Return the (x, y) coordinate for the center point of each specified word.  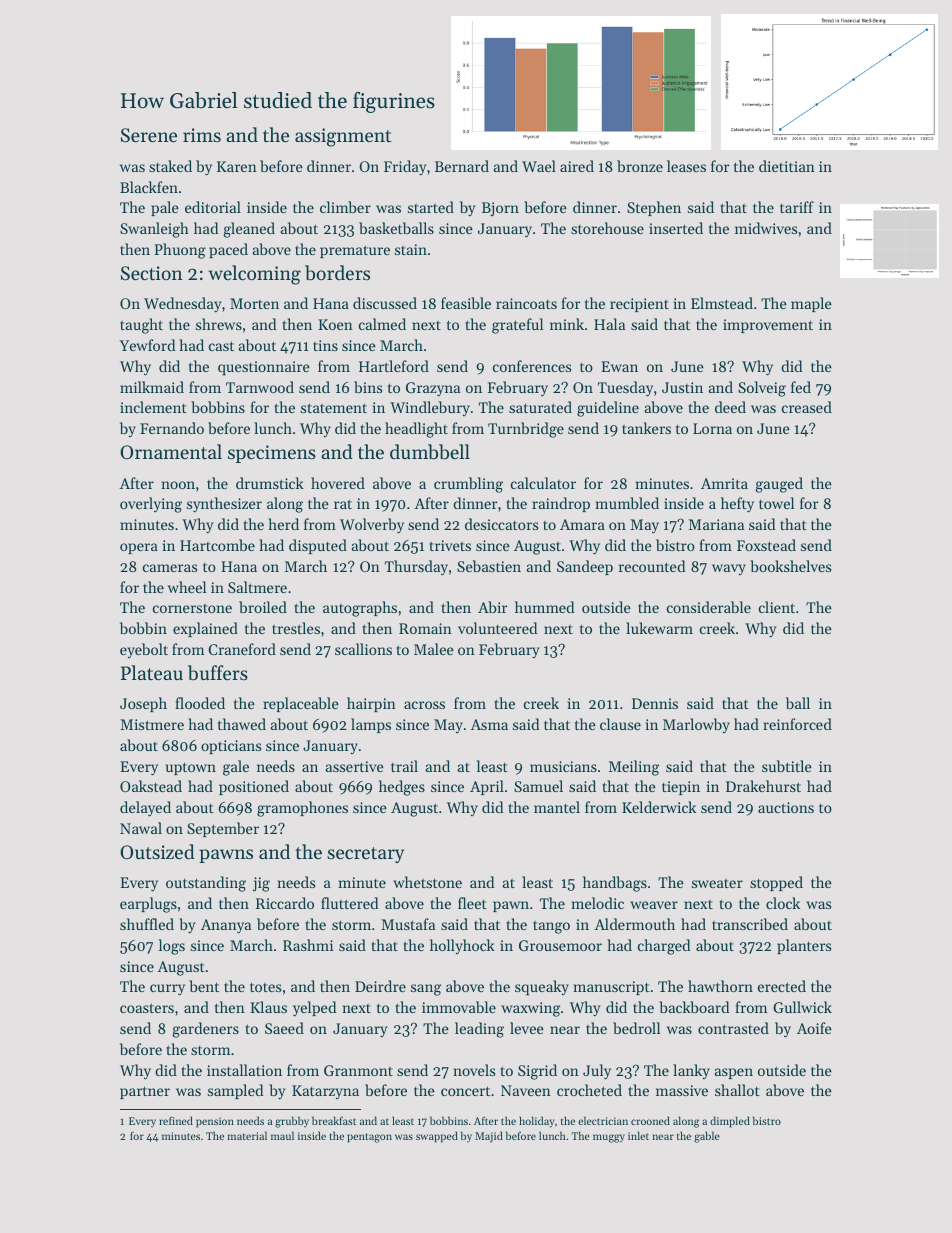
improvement (768, 326)
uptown (191, 768)
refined (176, 1120)
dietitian (787, 166)
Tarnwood (260, 387)
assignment (343, 137)
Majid (489, 1137)
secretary (365, 855)
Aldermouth (634, 924)
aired (577, 166)
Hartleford (394, 366)
